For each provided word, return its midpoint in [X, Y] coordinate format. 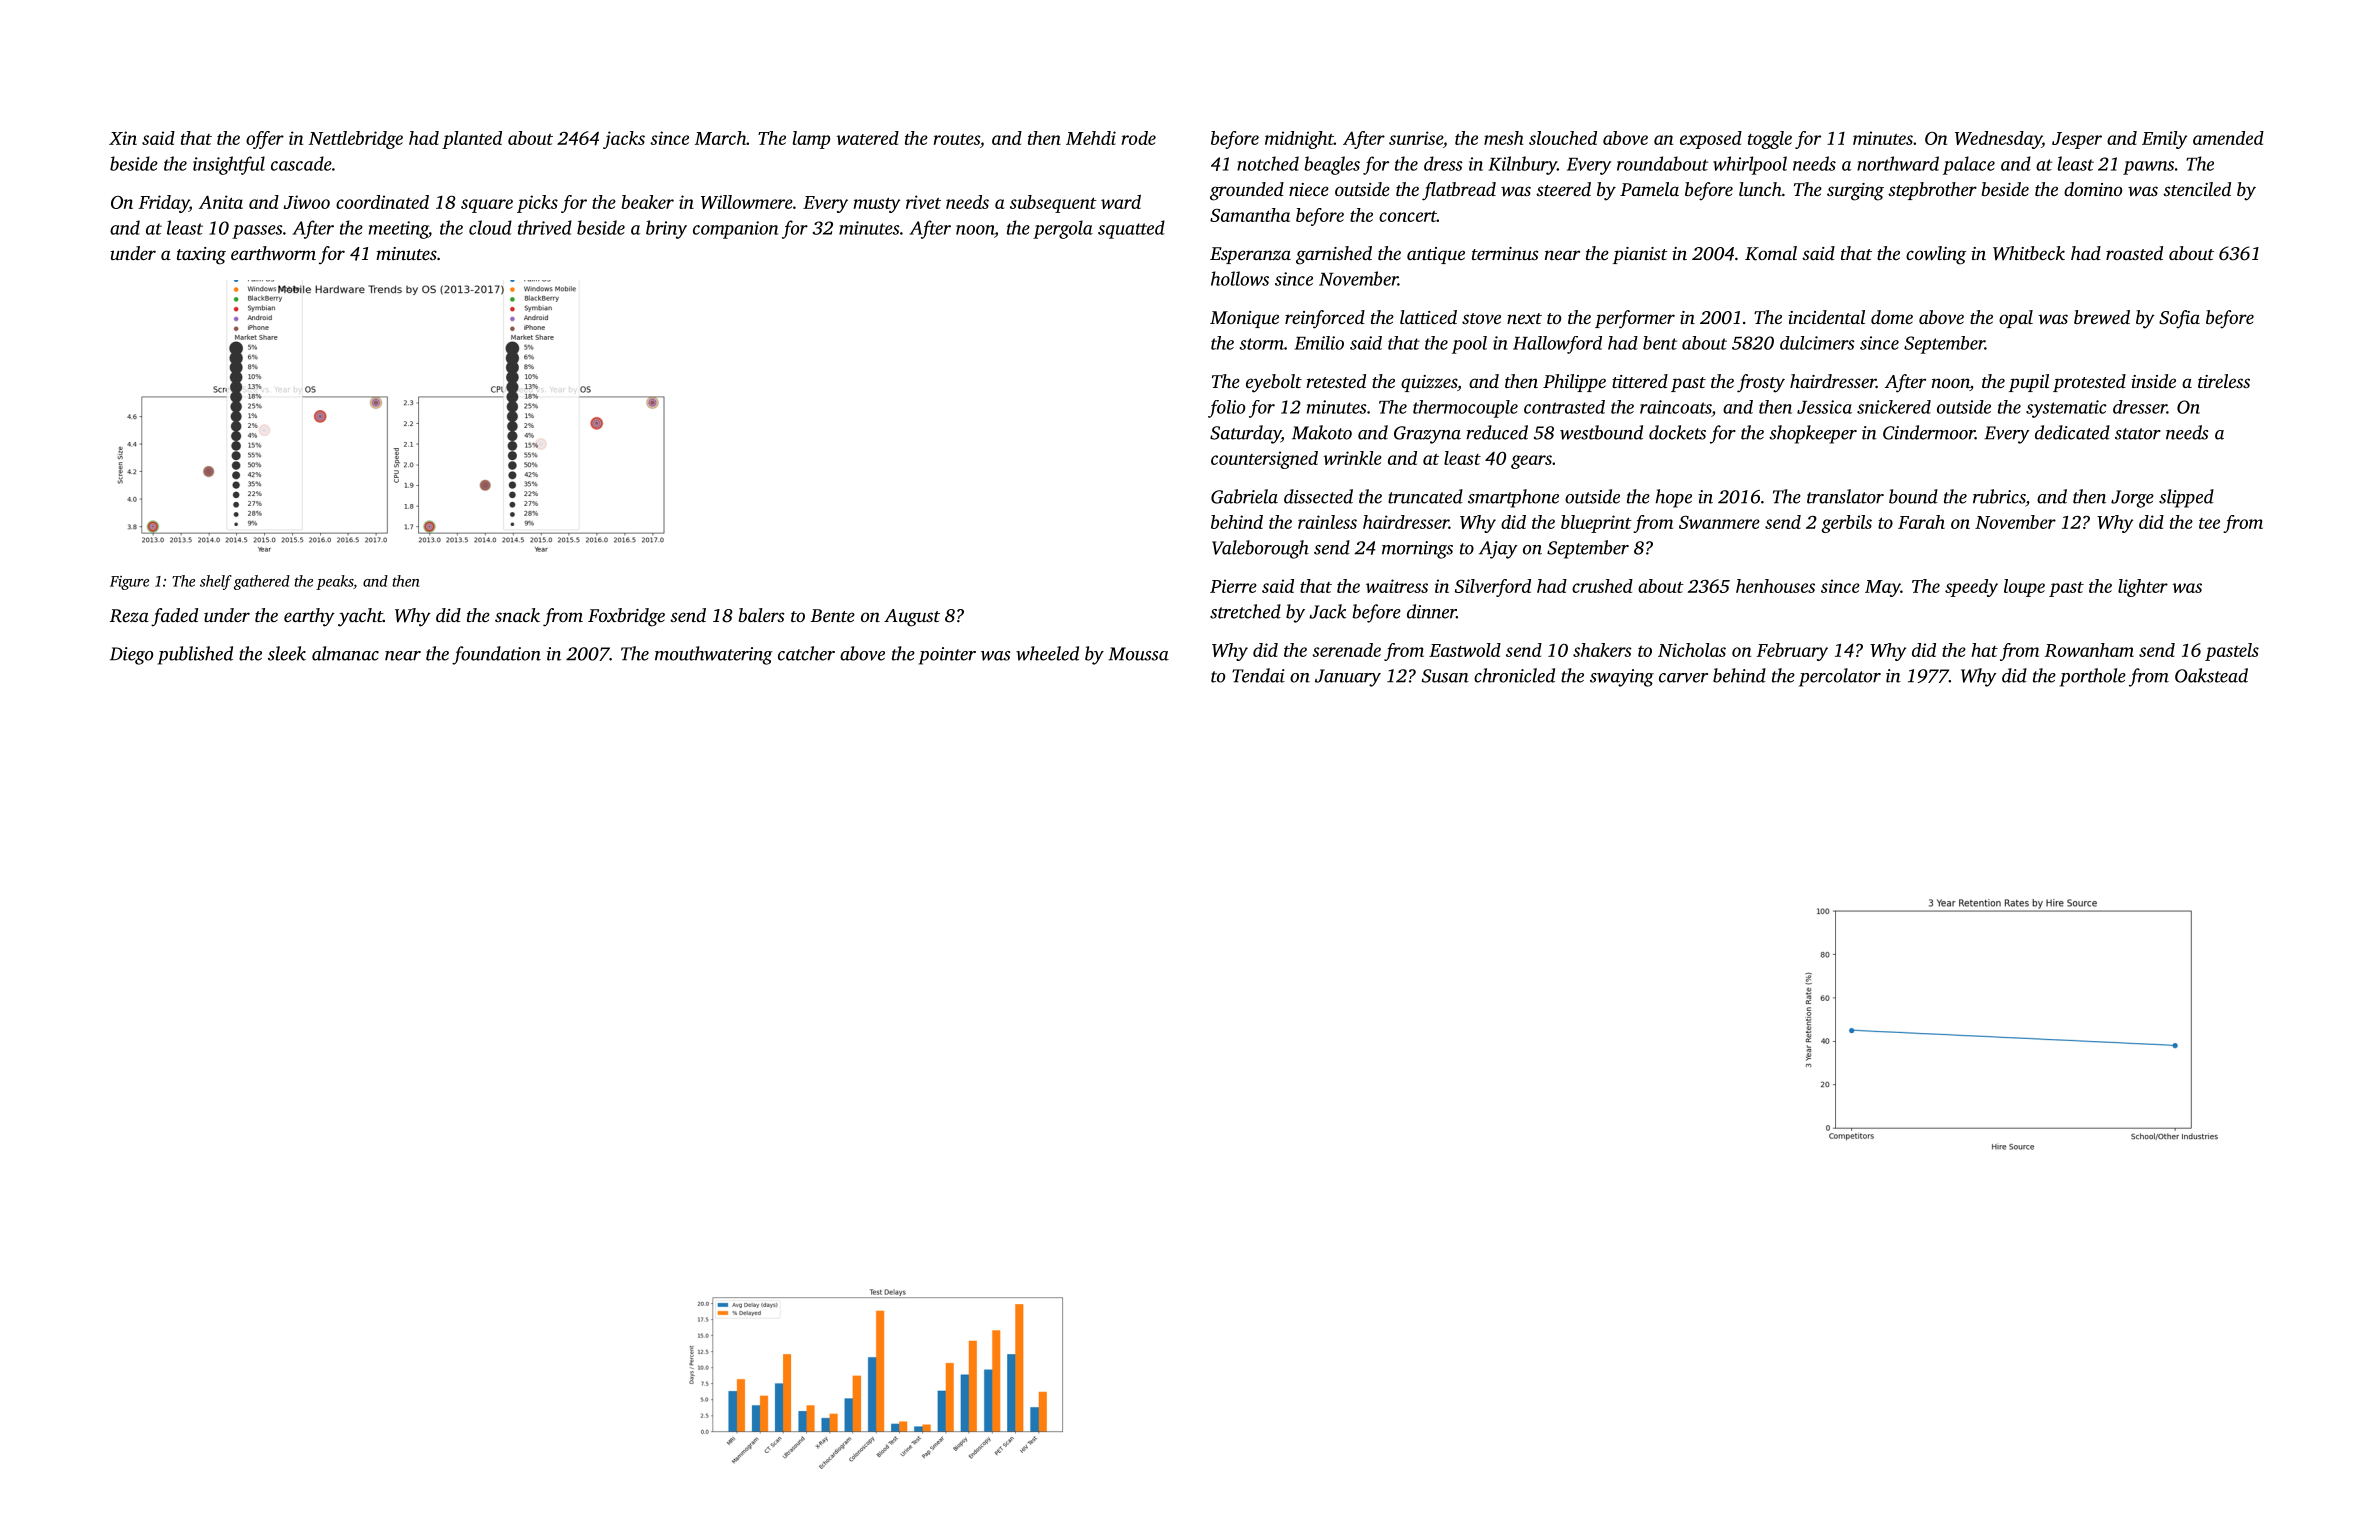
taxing [201, 256]
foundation [496, 655]
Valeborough [1260, 549]
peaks [334, 582]
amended [2228, 138]
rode [1139, 138]
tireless [2224, 381]
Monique [1244, 319]
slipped [2186, 498]
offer [265, 140]
